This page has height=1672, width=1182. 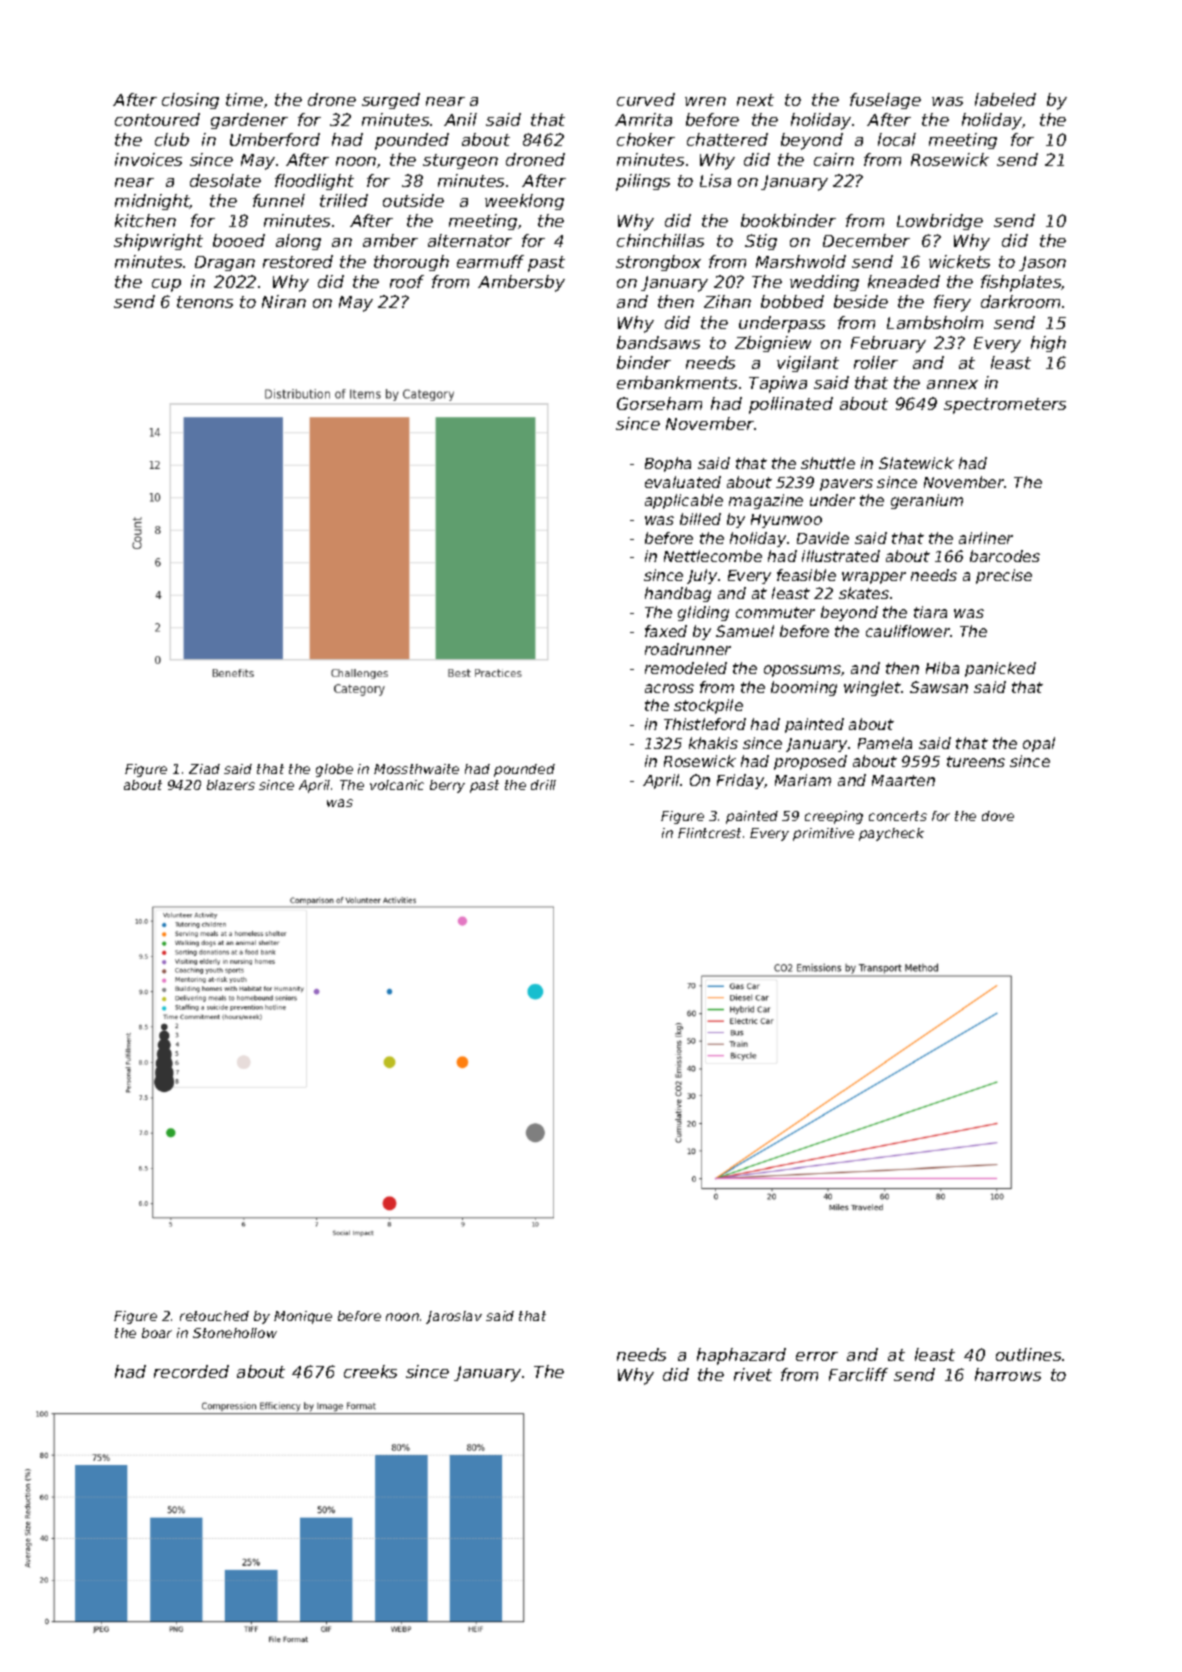 I want to click on recorded, so click(x=191, y=1371).
